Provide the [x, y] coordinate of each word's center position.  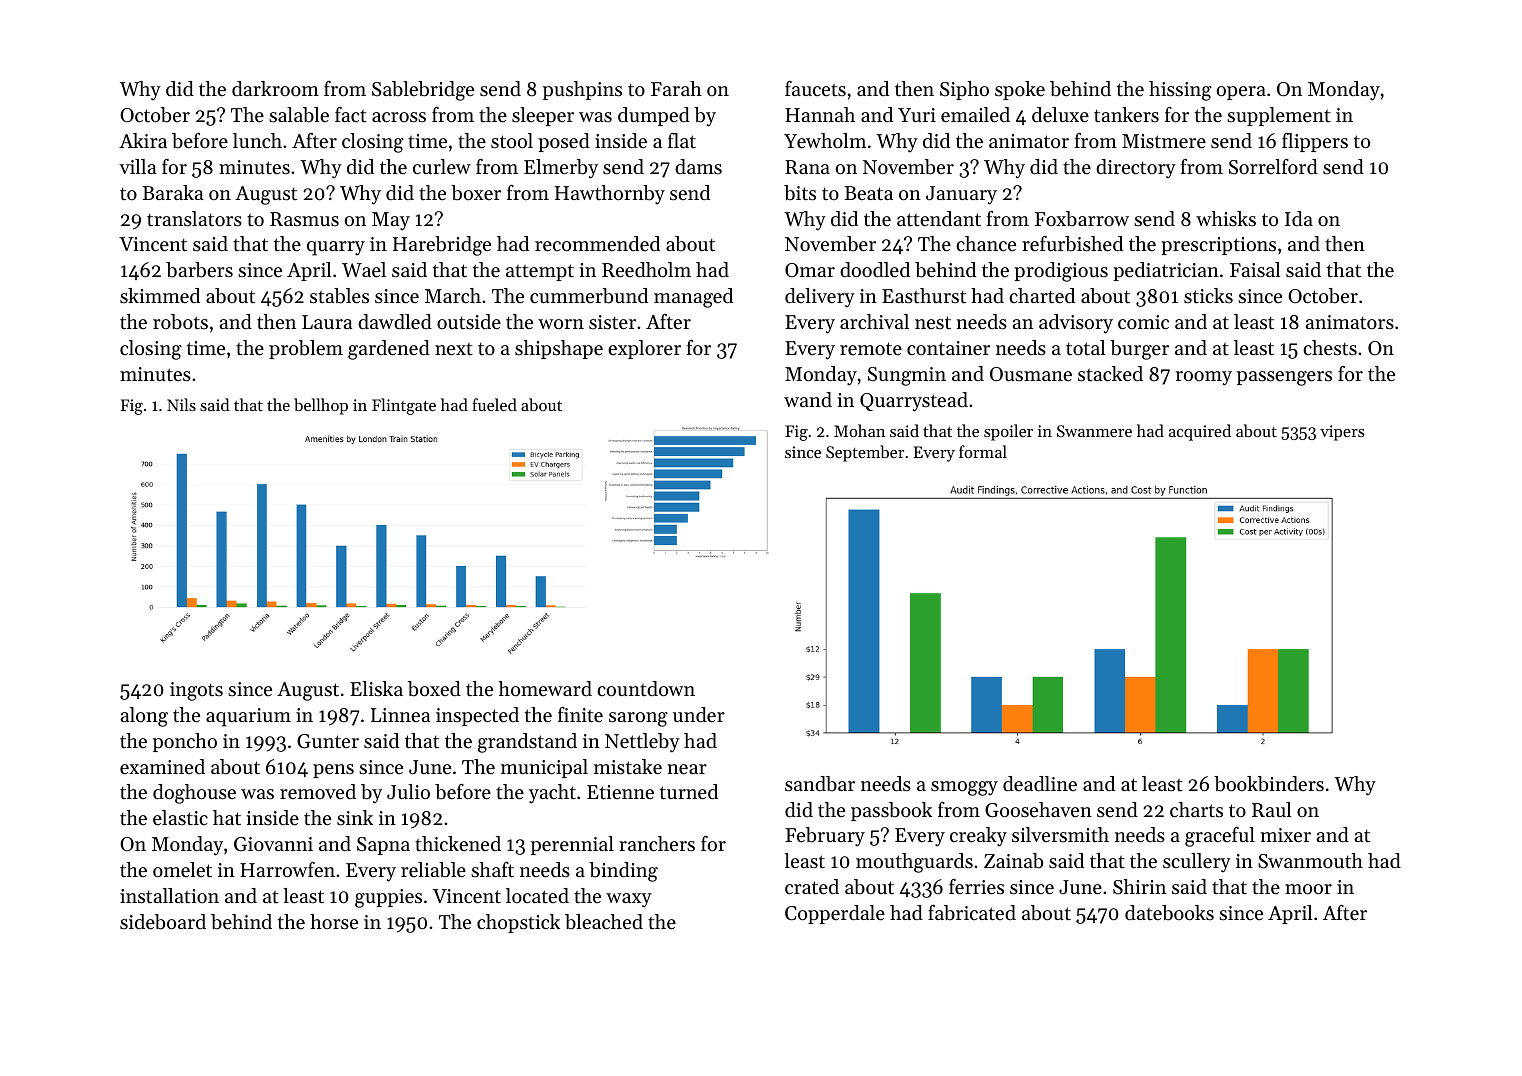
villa [138, 166]
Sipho [964, 90]
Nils [181, 404]
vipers [1342, 433]
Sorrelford [1273, 167]
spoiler [1008, 432]
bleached [604, 922]
